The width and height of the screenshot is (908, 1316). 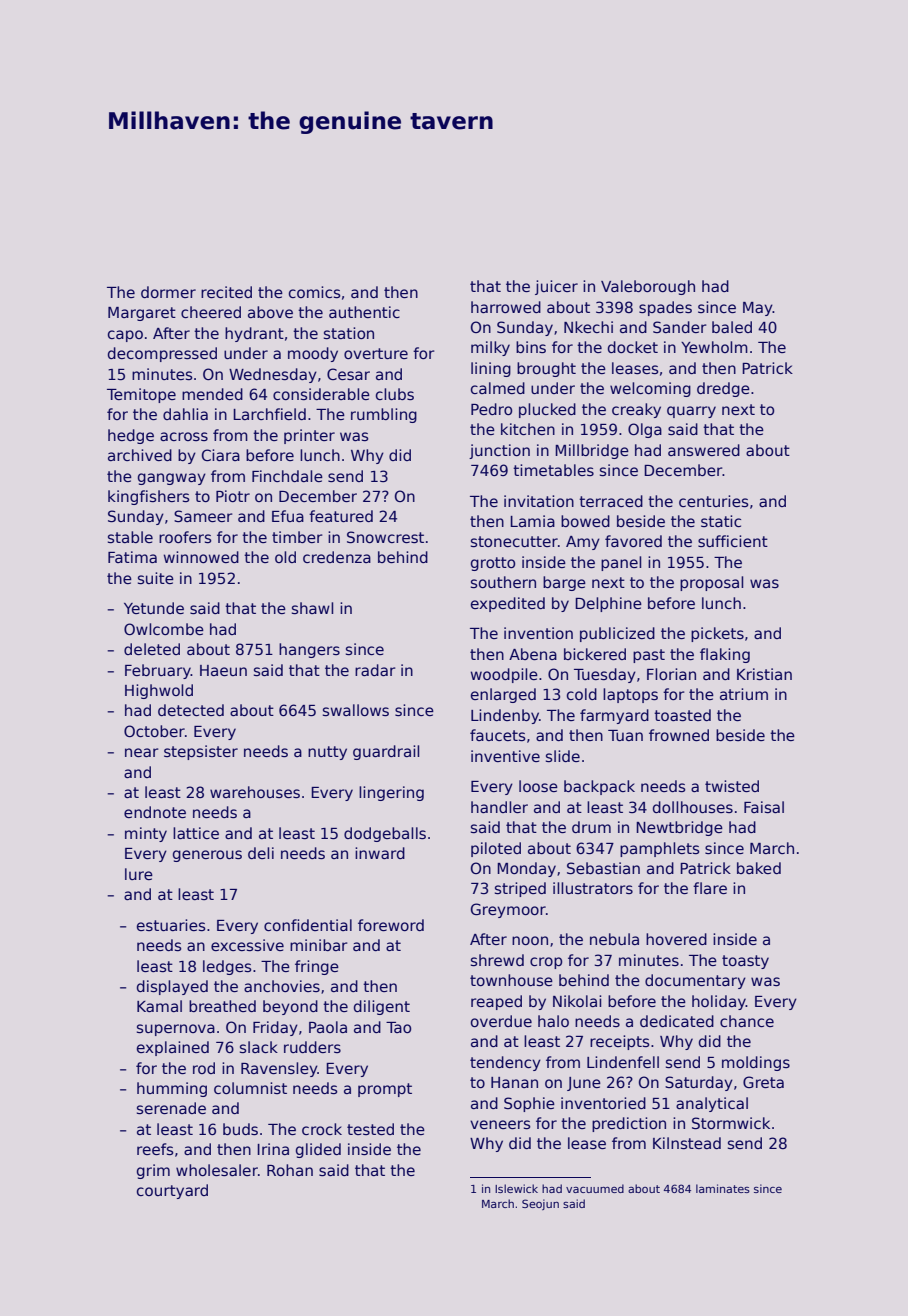 I want to click on Snowcrest, so click(x=385, y=537).
